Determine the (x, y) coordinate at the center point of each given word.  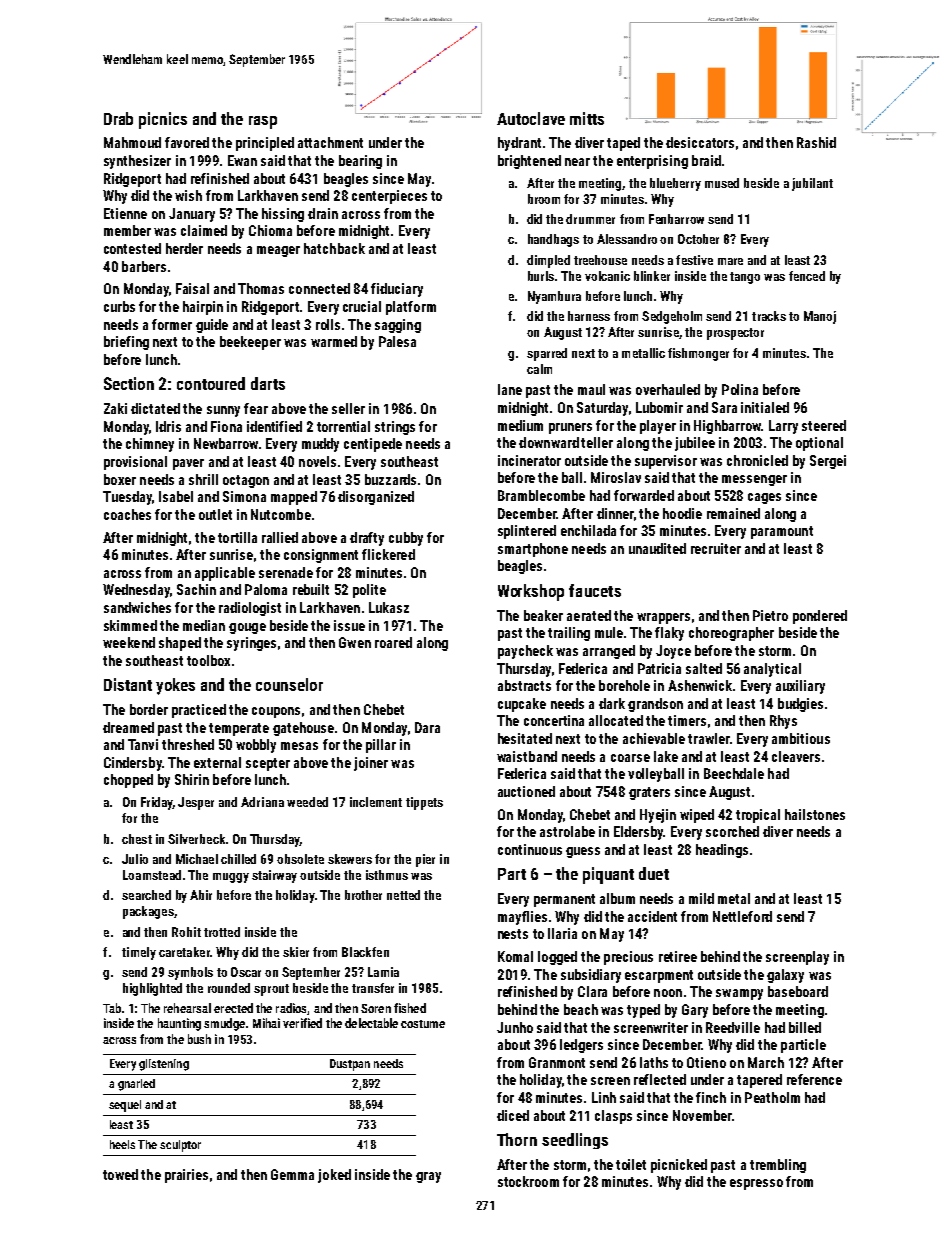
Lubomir (659, 407)
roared (393, 642)
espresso (756, 1184)
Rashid (816, 142)
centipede (373, 445)
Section (129, 383)
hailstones (815, 814)
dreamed (128, 727)
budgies (800, 705)
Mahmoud (132, 142)
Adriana (262, 802)
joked (334, 1176)
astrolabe (567, 831)
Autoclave (531, 118)
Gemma (292, 1174)
